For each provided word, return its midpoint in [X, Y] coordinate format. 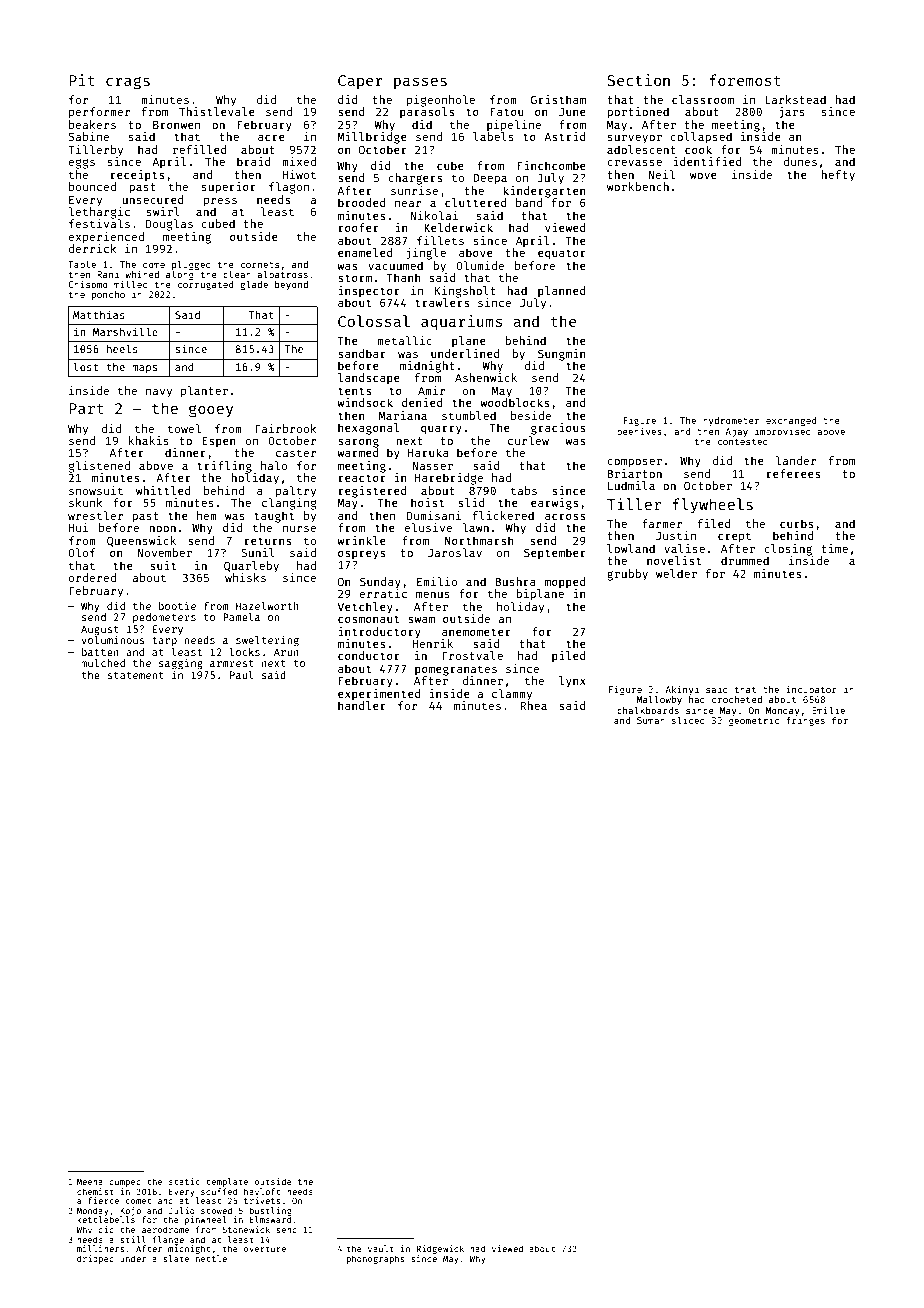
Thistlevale [217, 111]
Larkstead [795, 99]
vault [381, 1248]
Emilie [828, 710]
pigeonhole [441, 101]
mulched [103, 663]
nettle [211, 1258]
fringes [805, 721]
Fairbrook [286, 428]
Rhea [534, 705]
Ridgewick [440, 1249]
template [227, 1182]
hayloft [262, 1192]
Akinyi [682, 690]
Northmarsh [479, 540]
